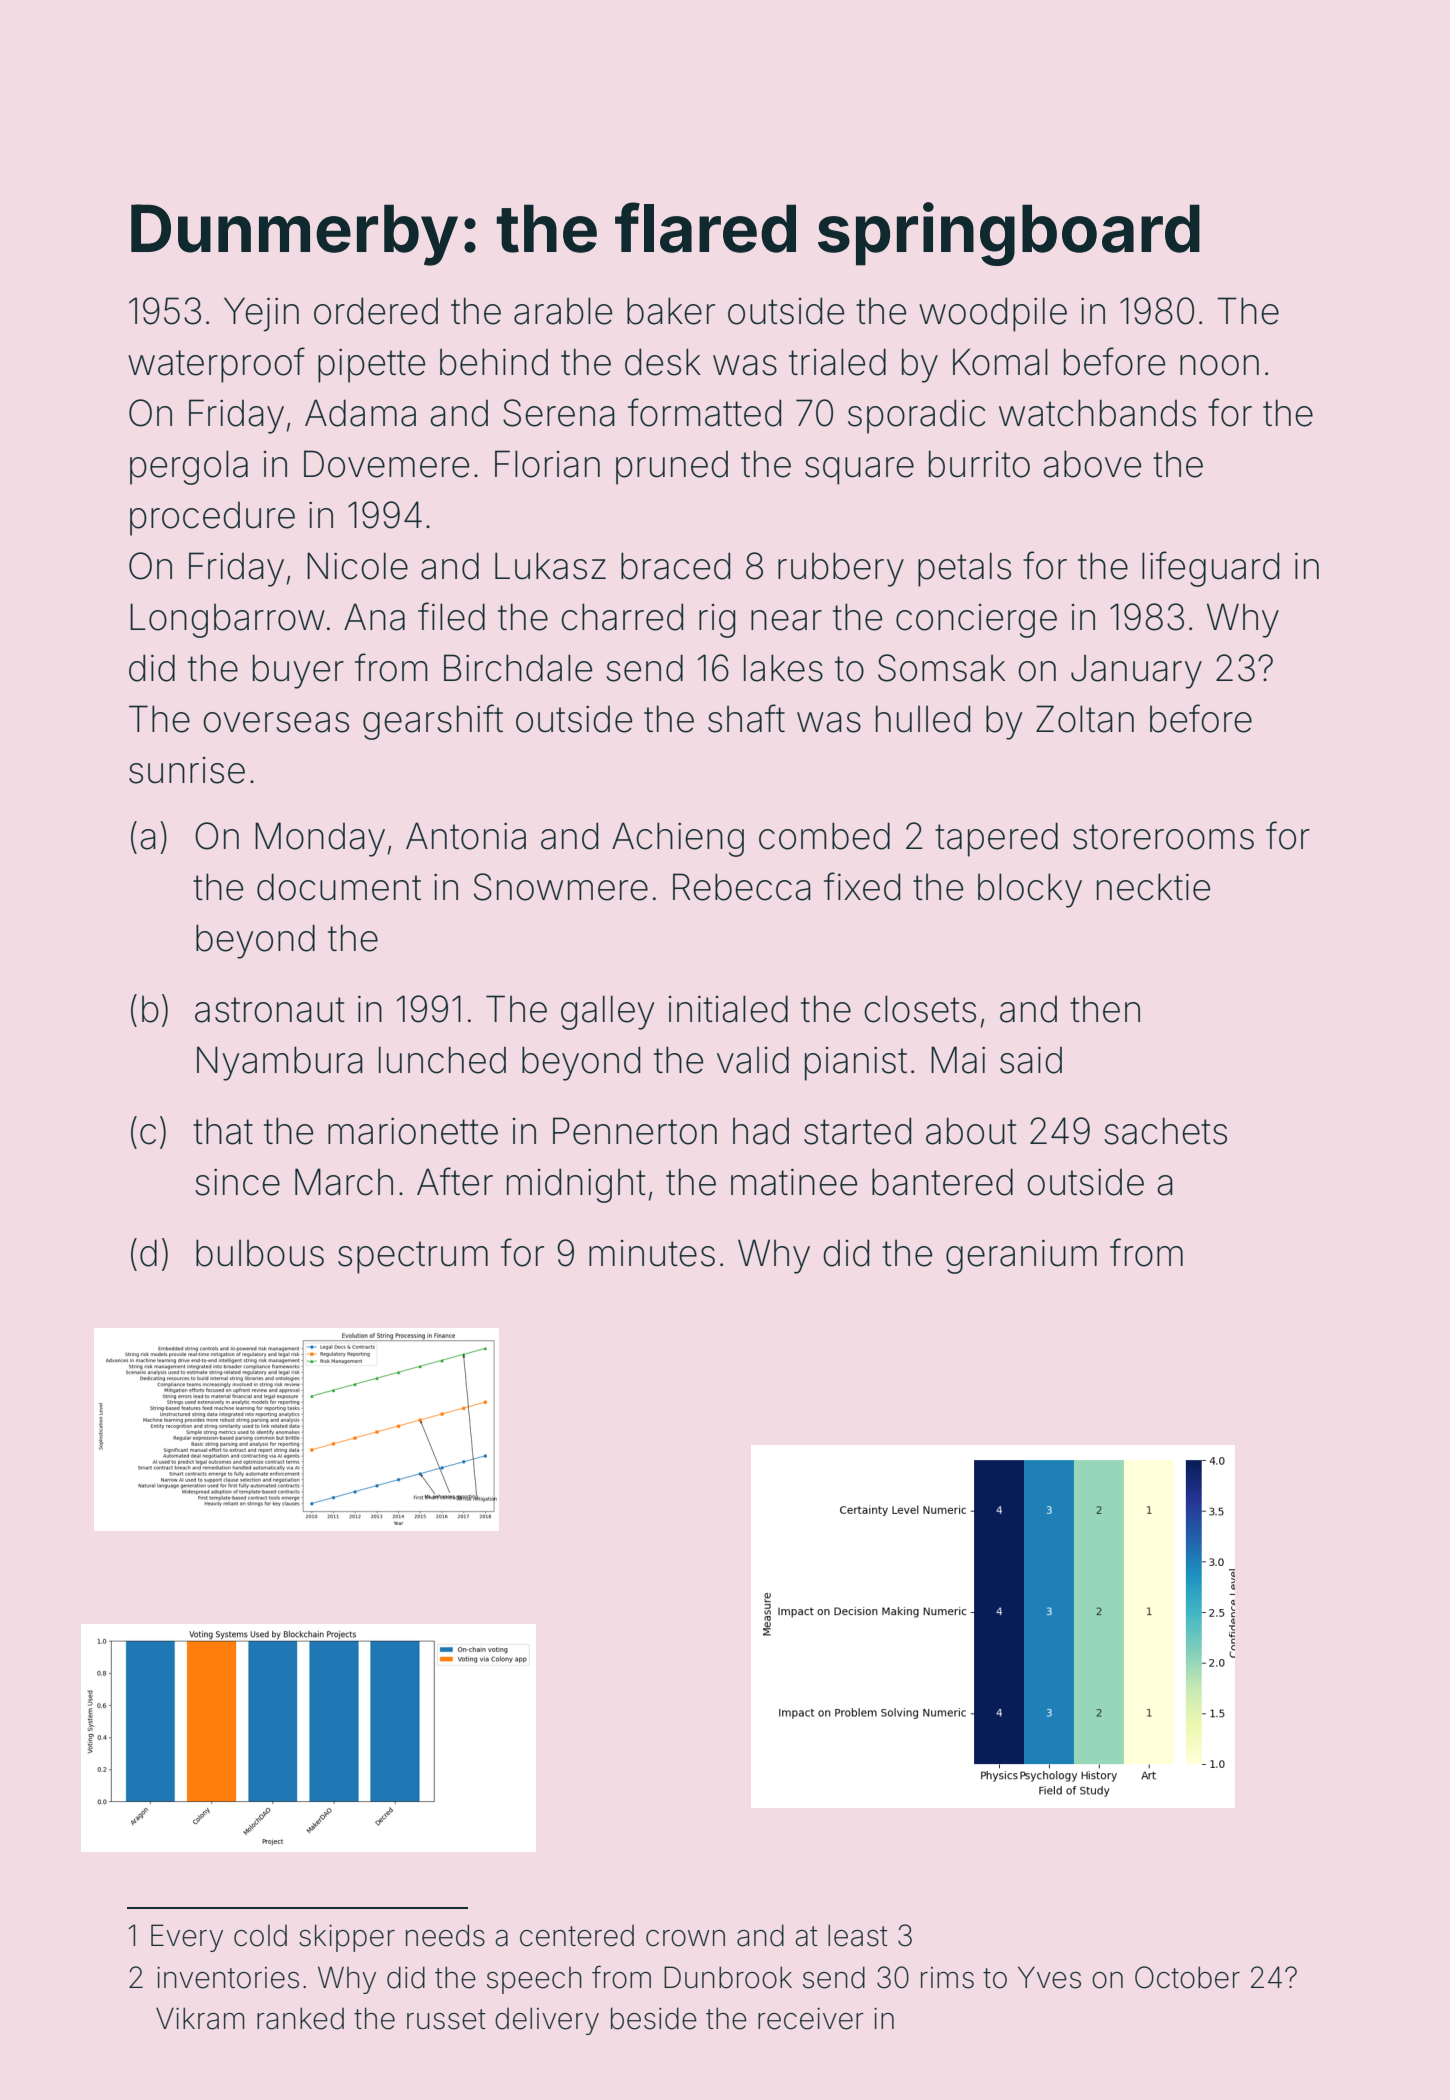 Image resolution: width=1450 pixels, height=2100 pixels. I want to click on woodpile, so click(993, 314).
